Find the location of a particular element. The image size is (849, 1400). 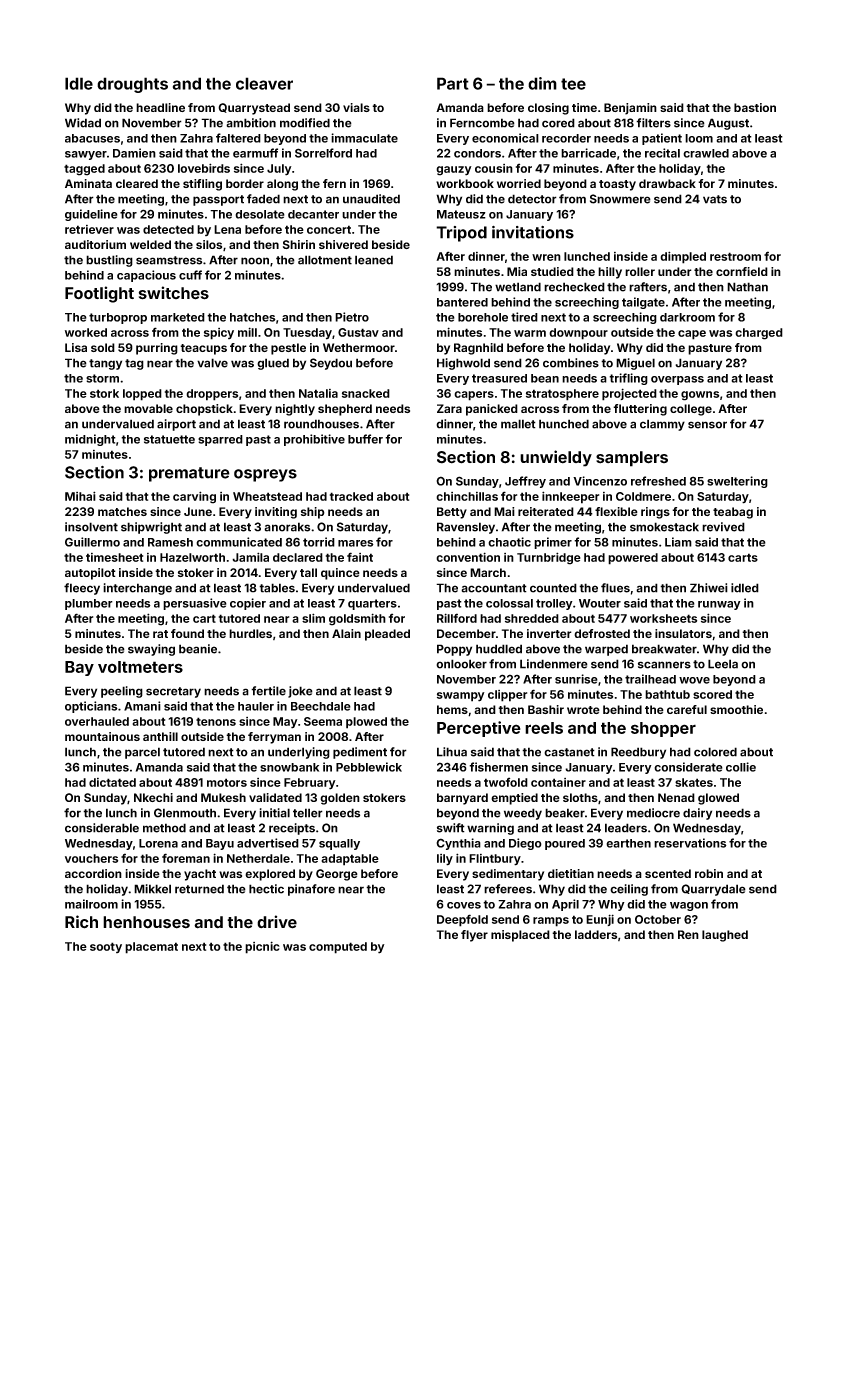

smoothie is located at coordinates (736, 709).
